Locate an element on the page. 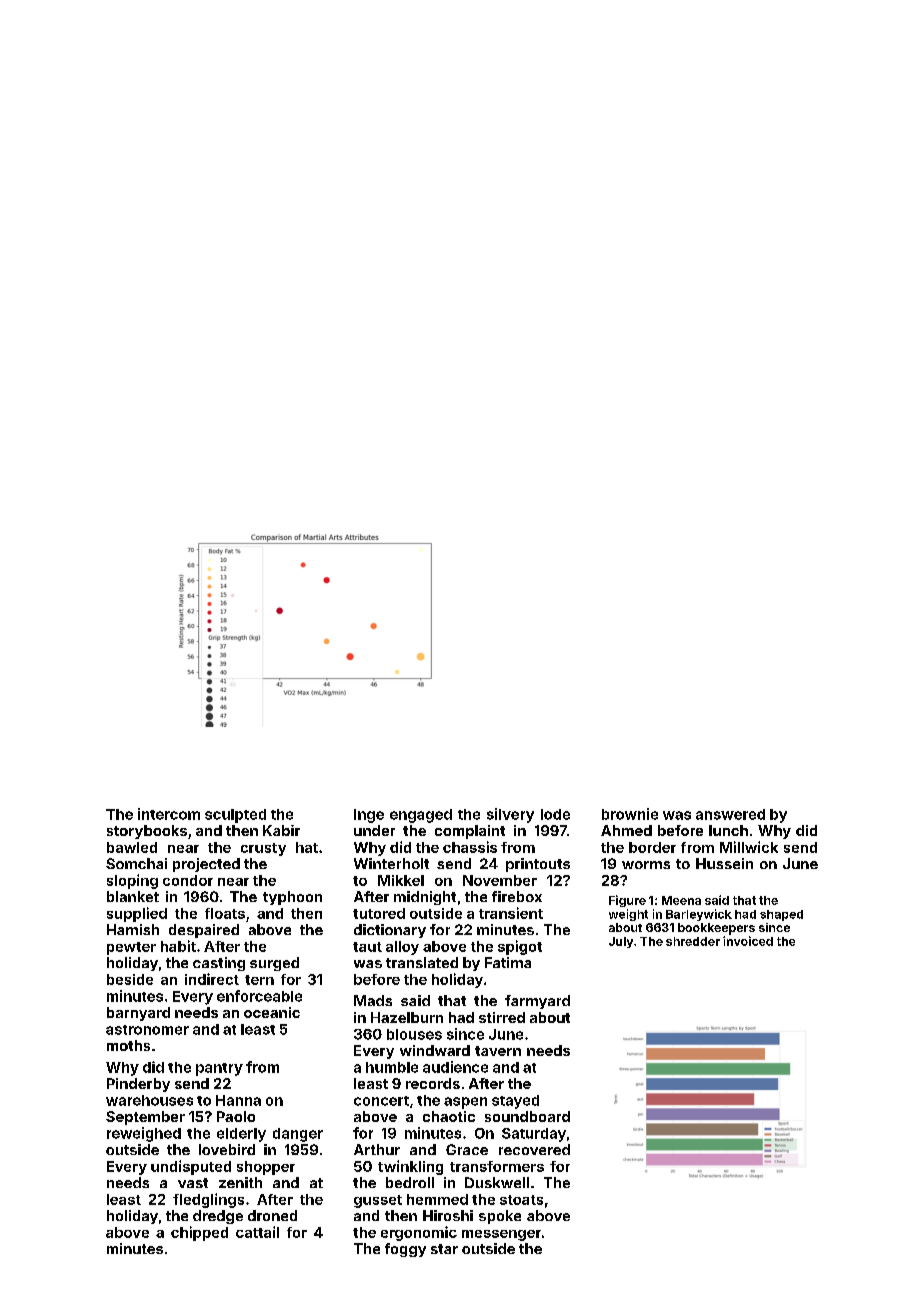  alloy is located at coordinates (402, 948).
